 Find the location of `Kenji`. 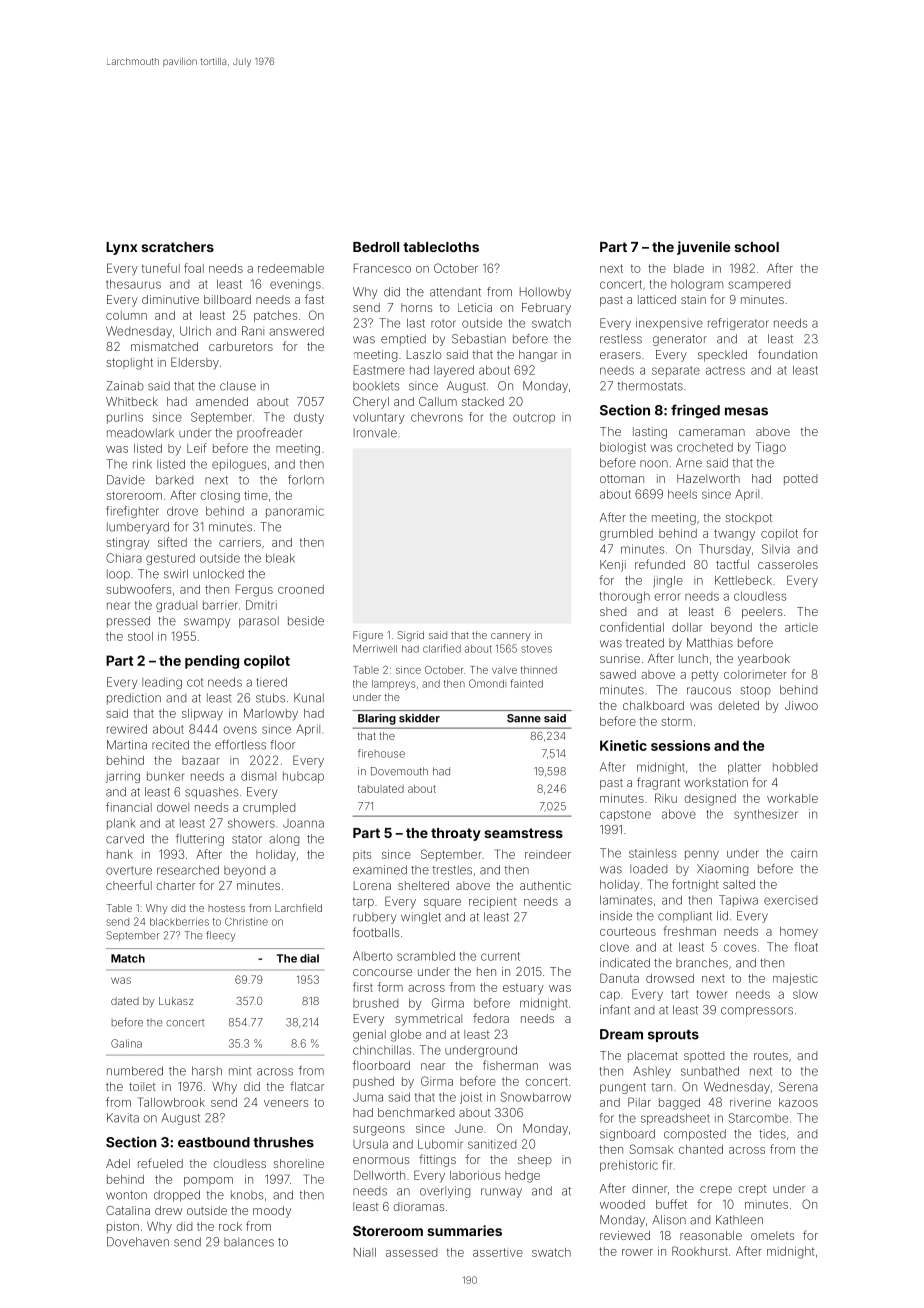

Kenji is located at coordinates (613, 566).
